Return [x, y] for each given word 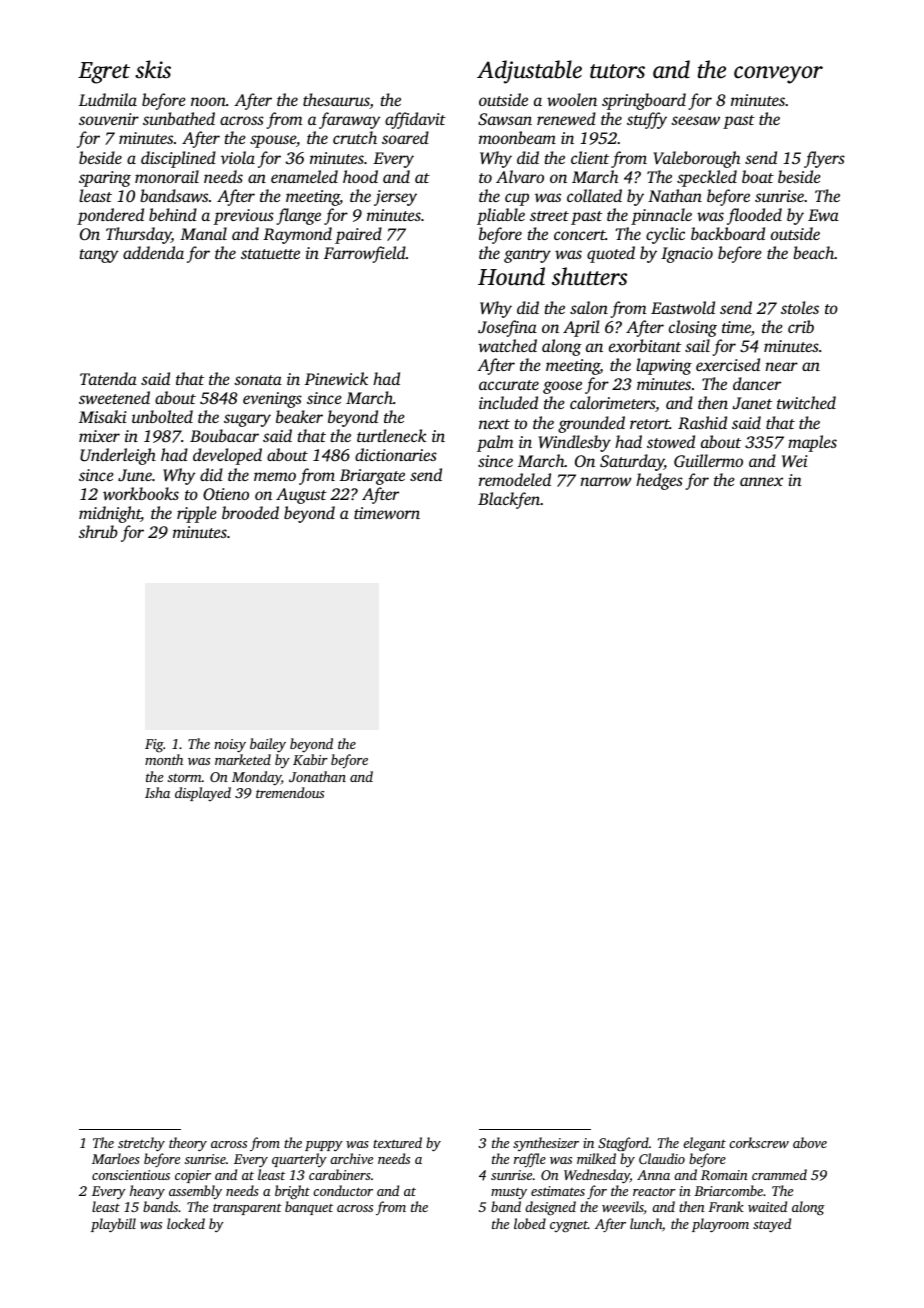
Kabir [310, 759]
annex [761, 481]
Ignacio [687, 255]
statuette [270, 254]
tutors [617, 71]
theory [188, 1144]
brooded [250, 512]
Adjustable [529, 72]
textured [397, 1142]
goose [562, 387]
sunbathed [179, 118]
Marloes [116, 1158]
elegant [704, 1144]
